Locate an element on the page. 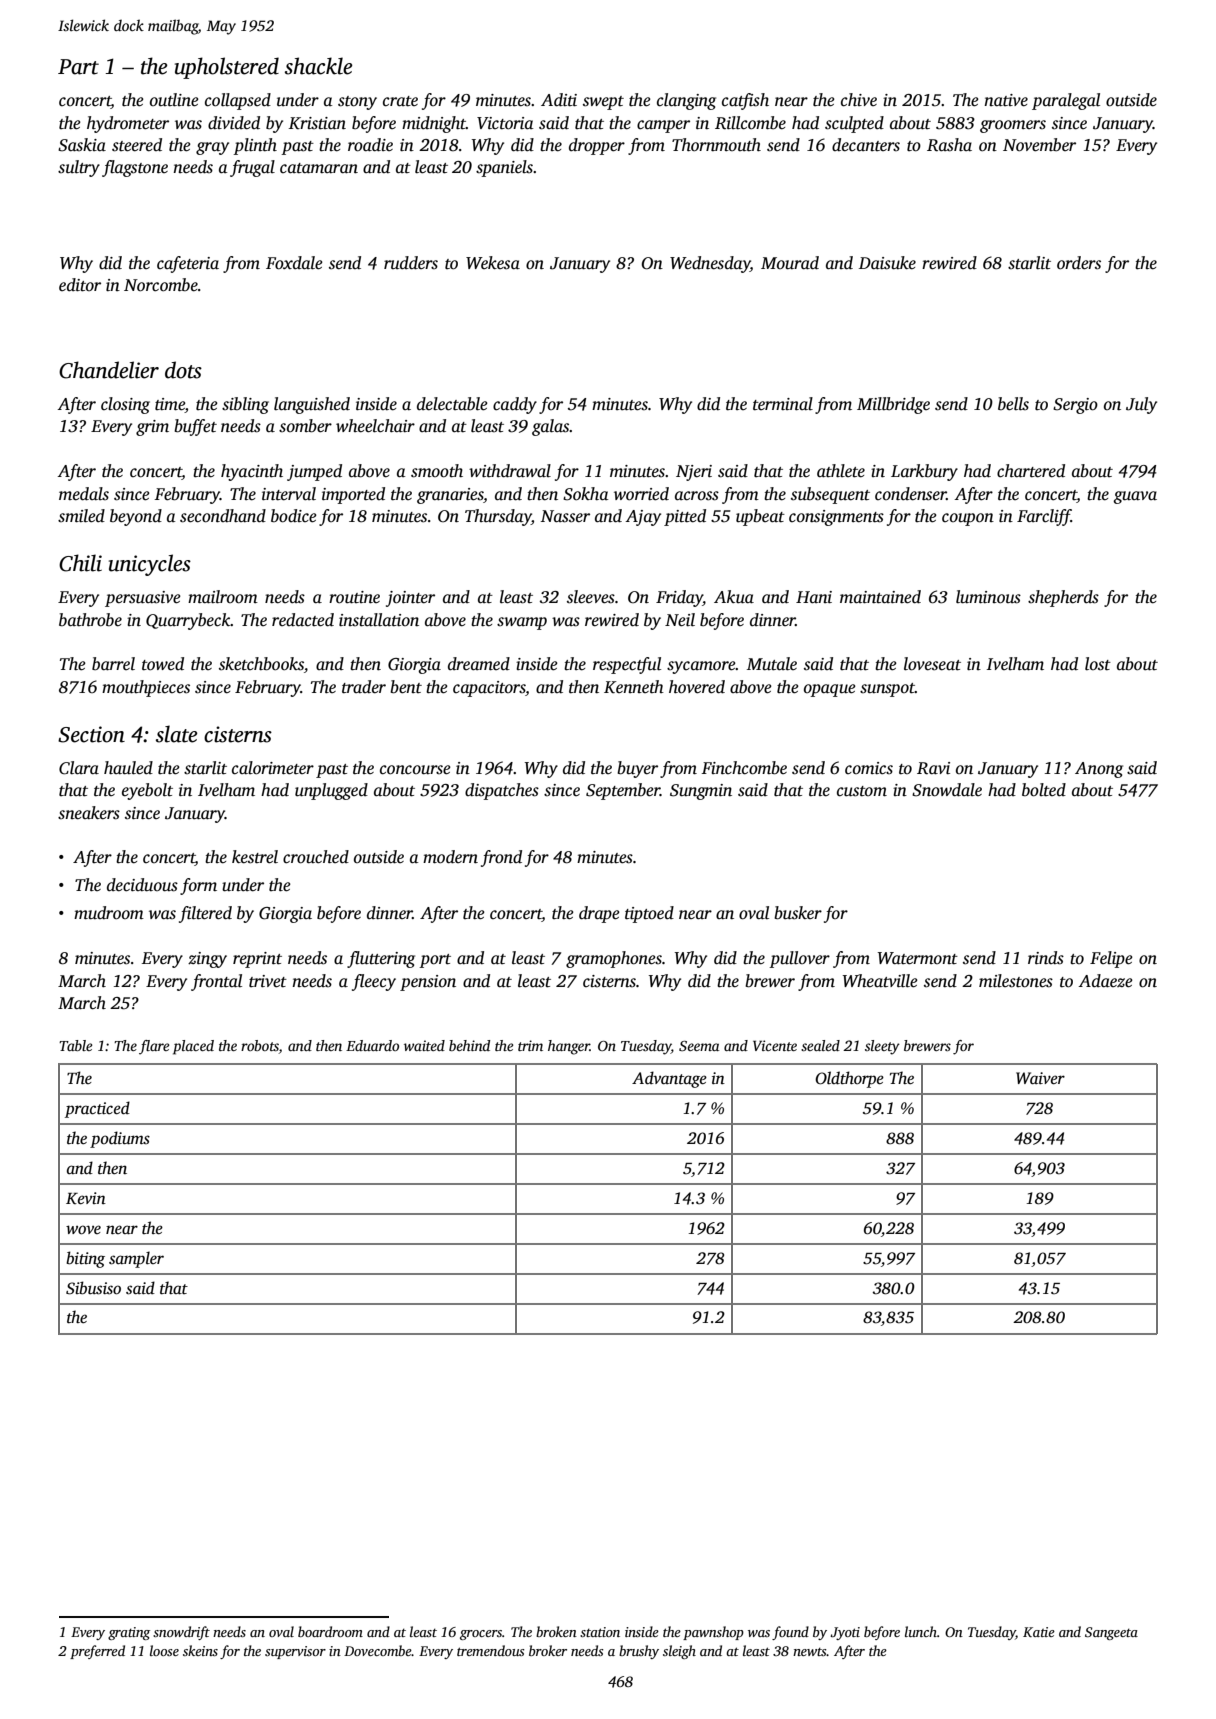  dreamed is located at coordinates (479, 663).
